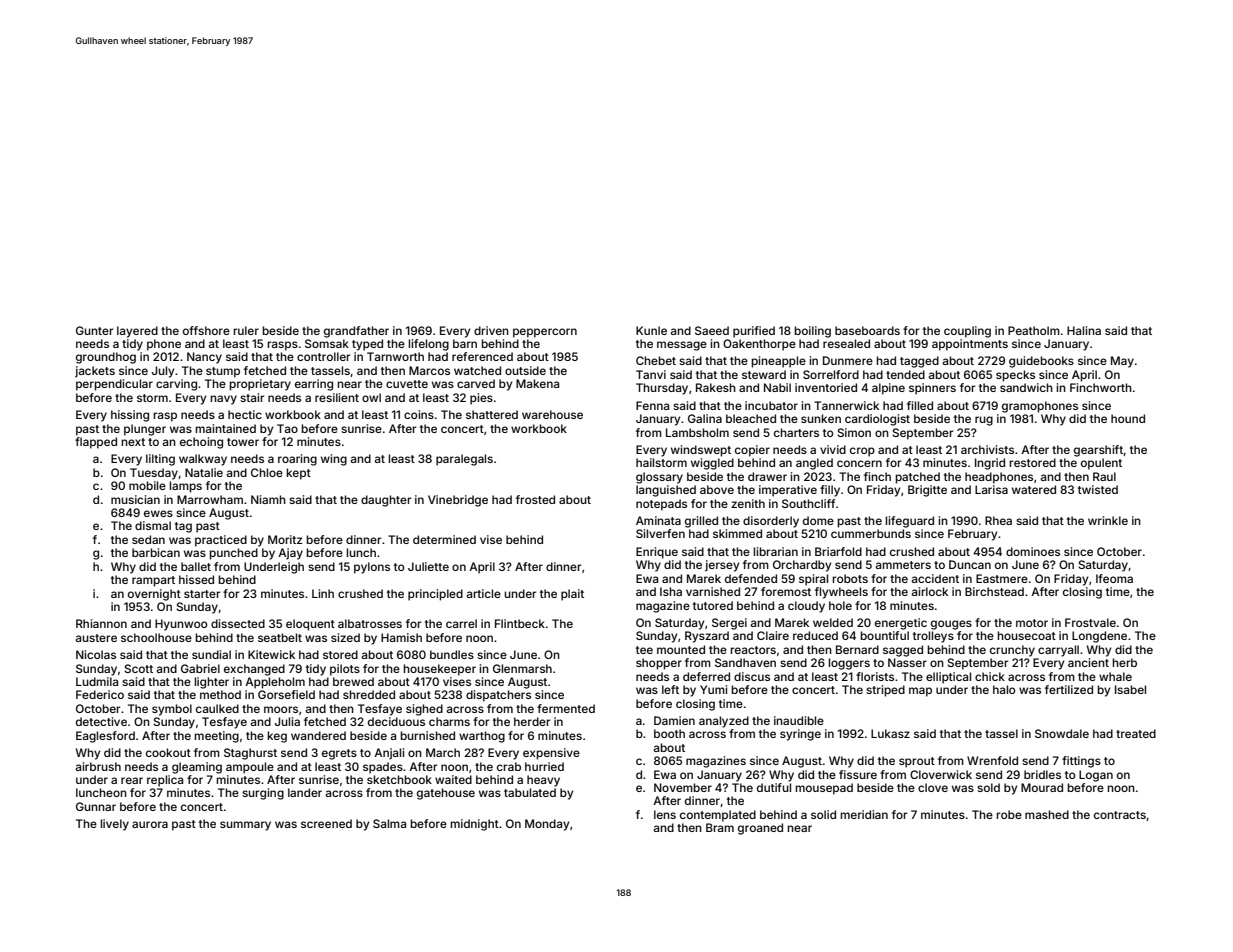  Describe the element at coordinates (729, 624) in the screenshot. I see `Sergei` at that location.
